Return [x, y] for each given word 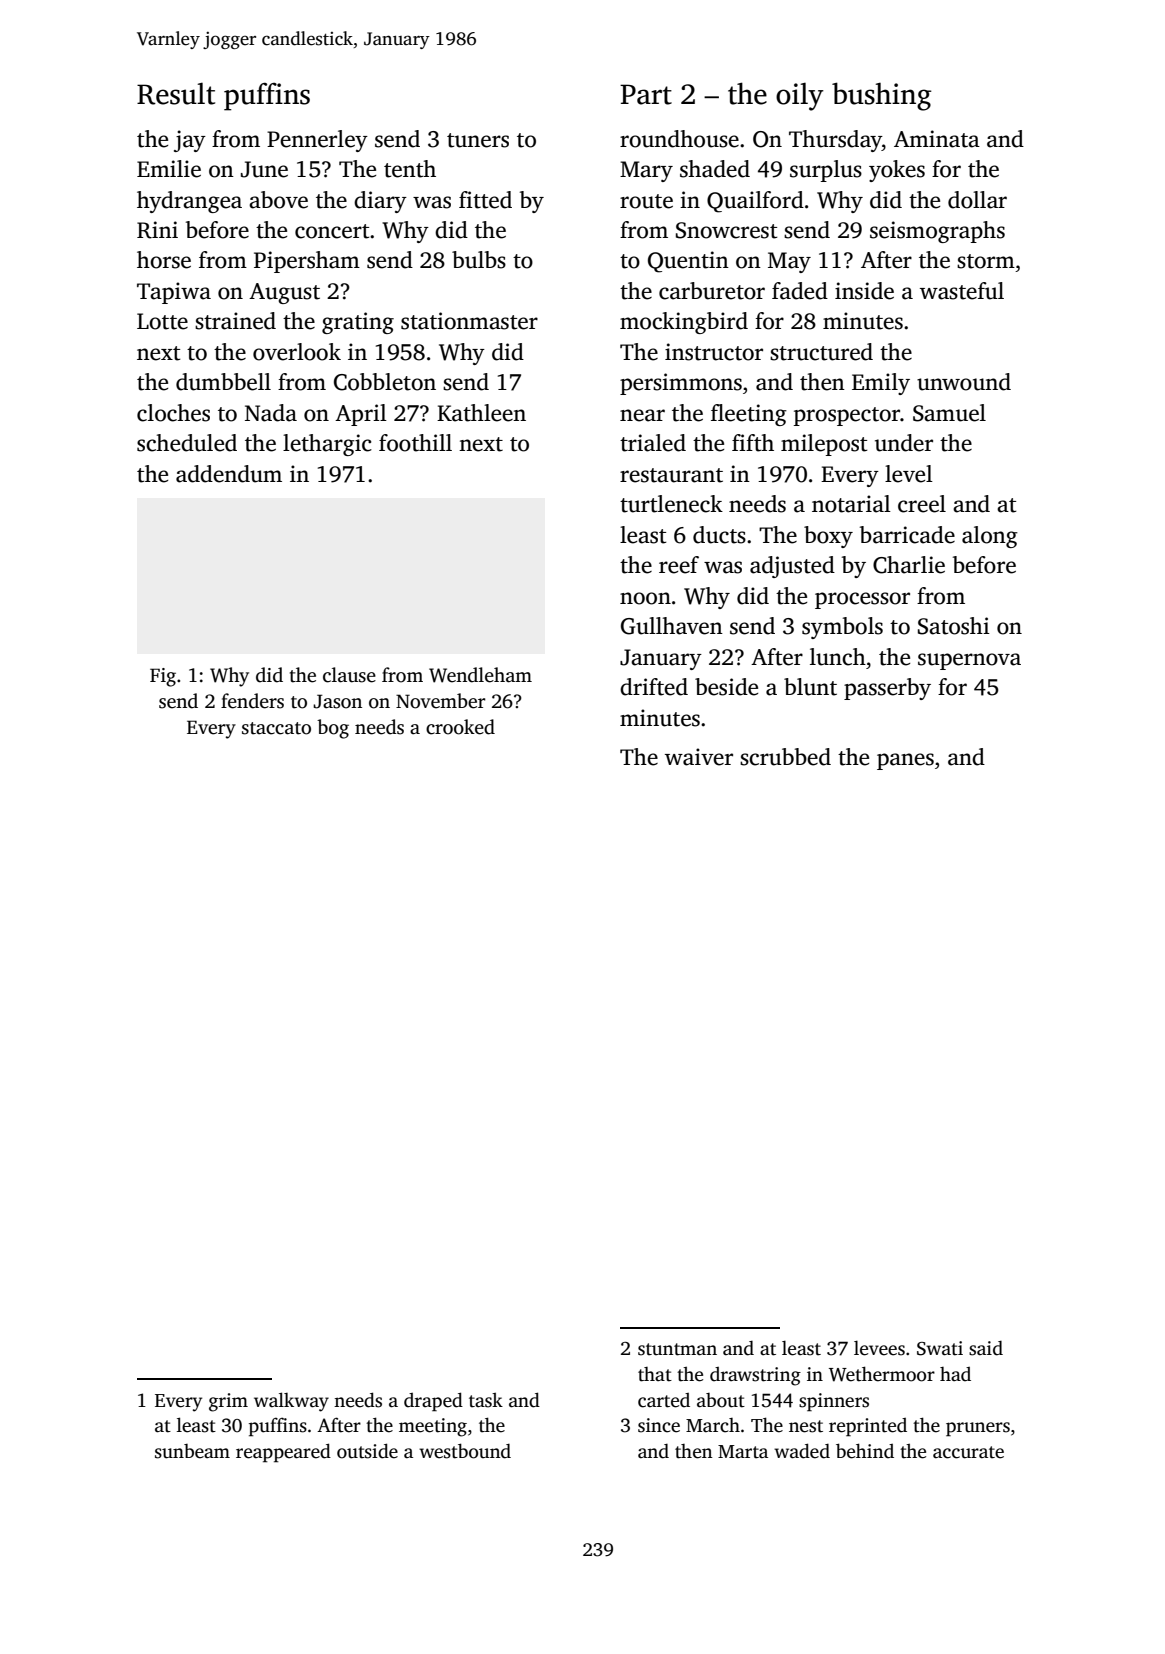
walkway [291, 1402]
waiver [699, 757]
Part [646, 94]
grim [228, 1402]
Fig [163, 677]
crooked [460, 727]
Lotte [162, 321]
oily [800, 96]
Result [176, 93]
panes [905, 761]
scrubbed [785, 757]
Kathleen [481, 413]
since [659, 1425]
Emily [881, 384]
